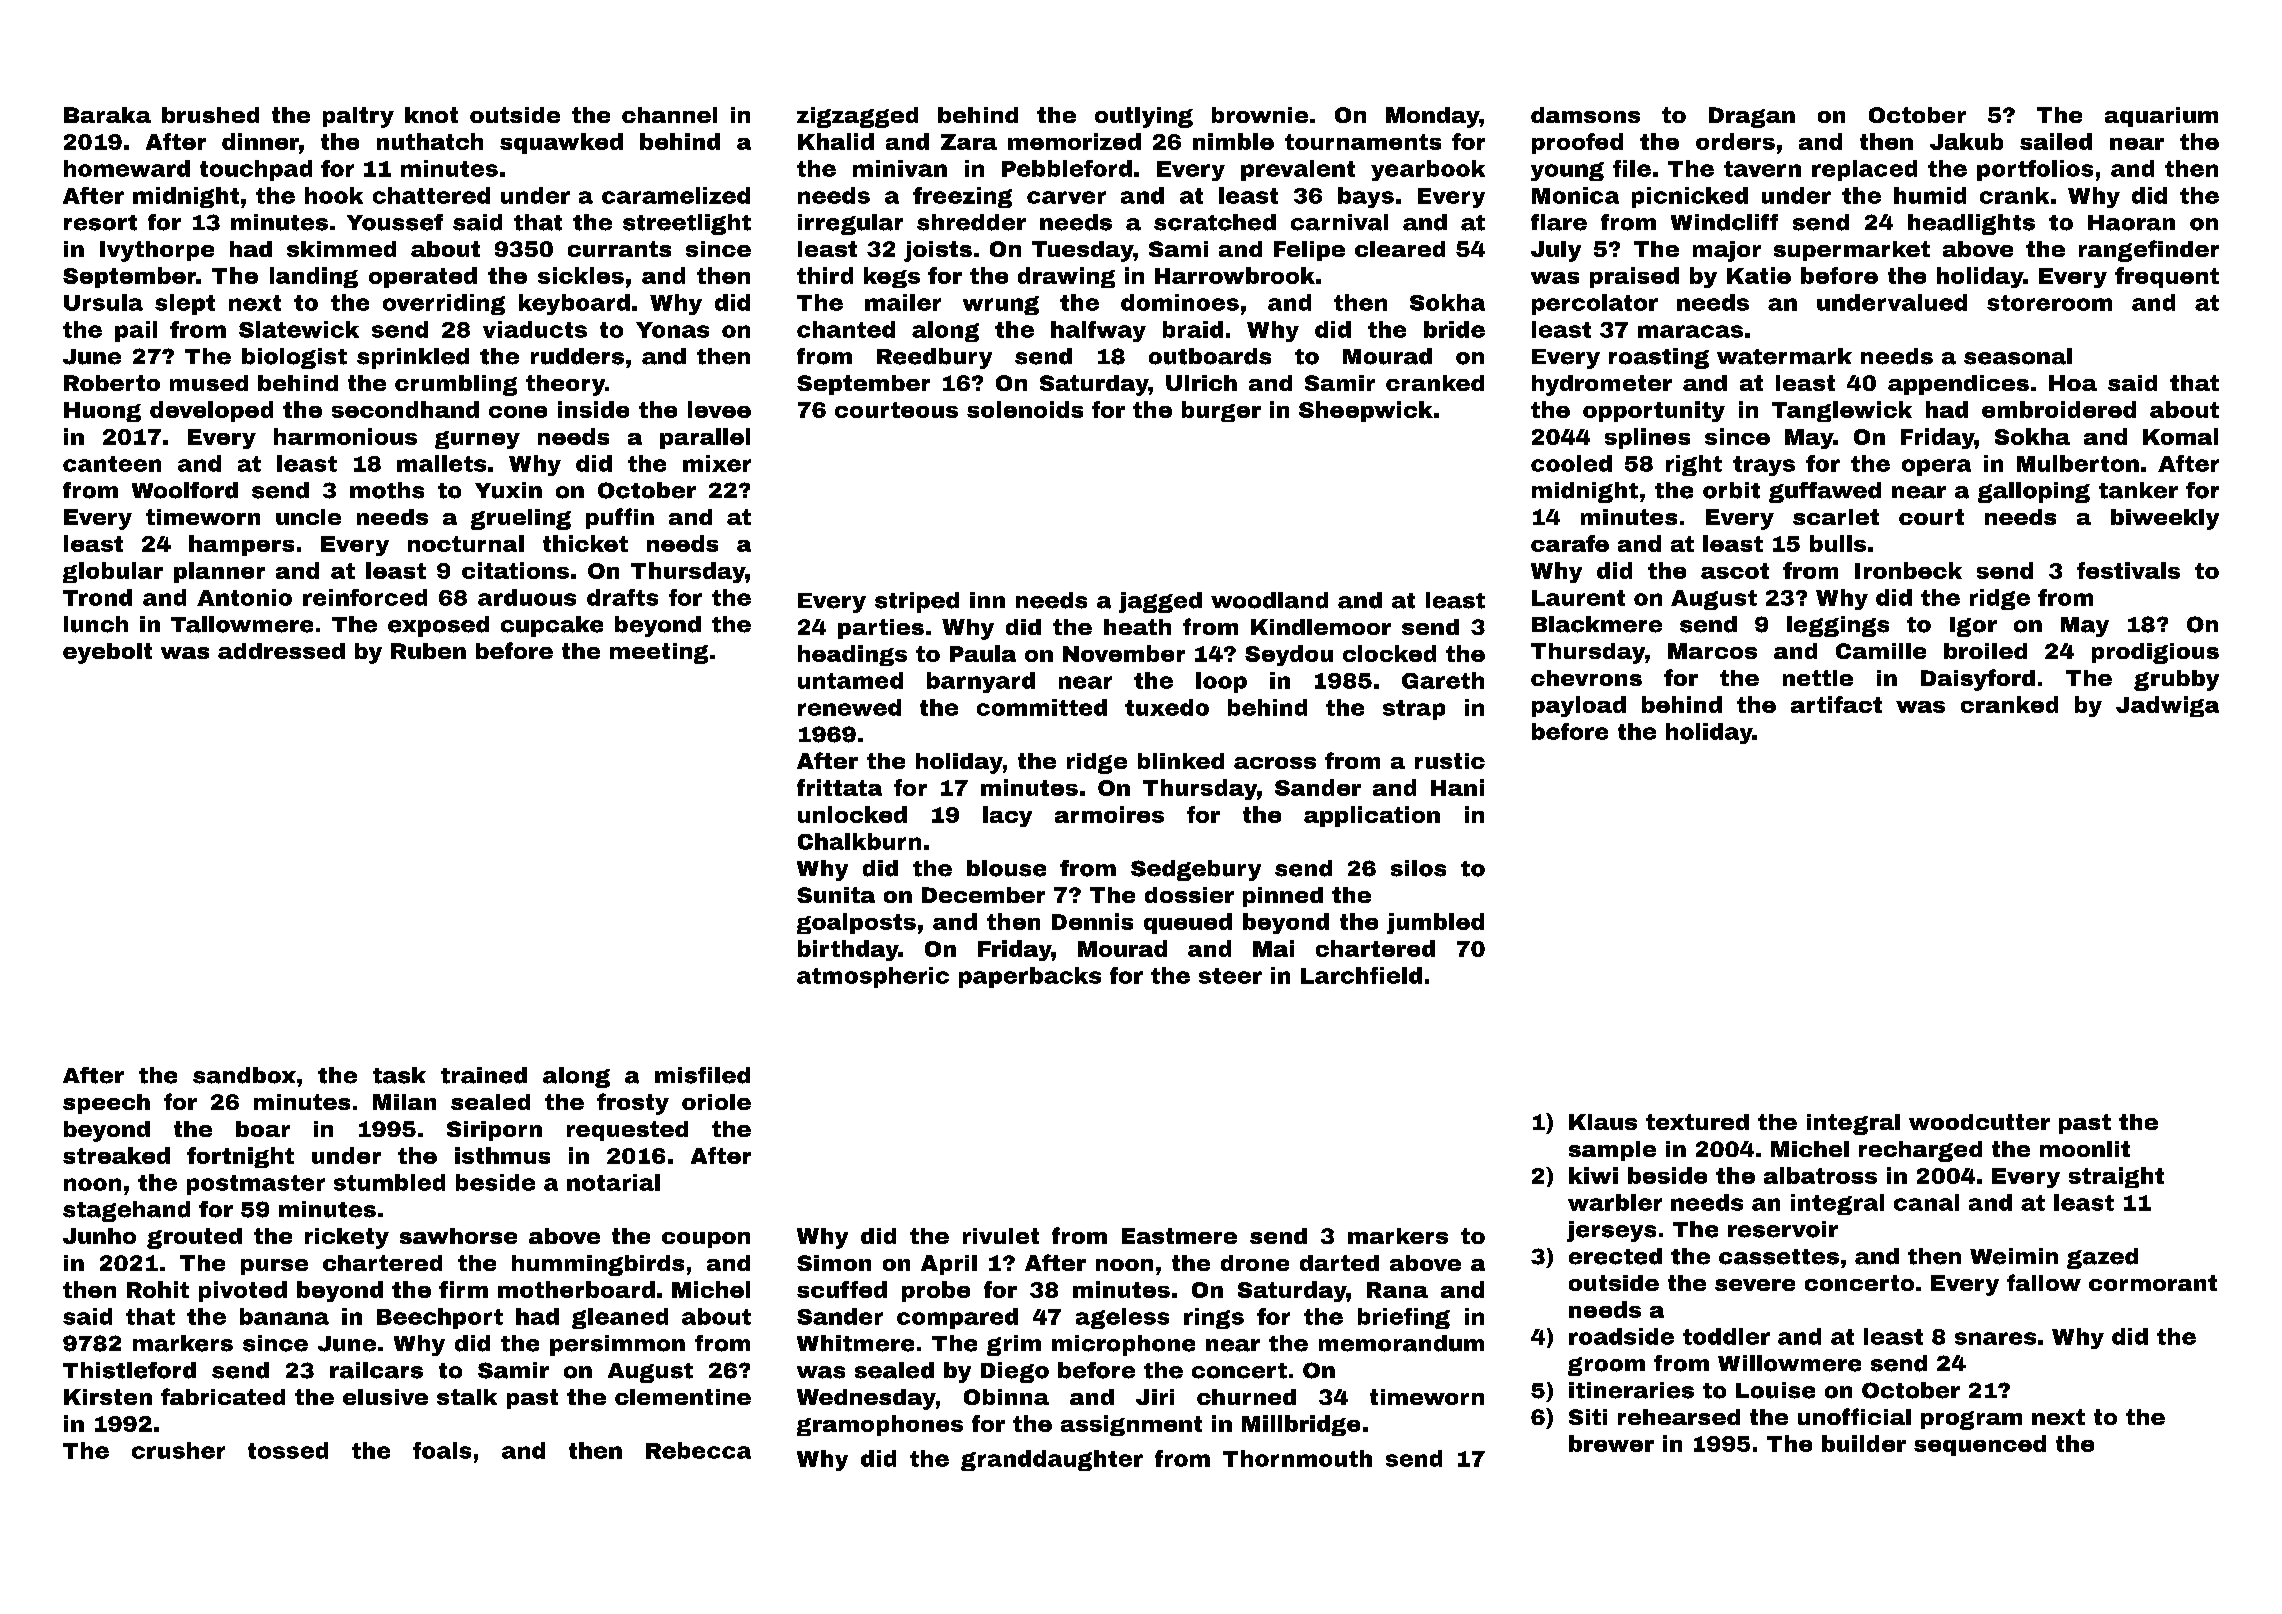 The width and height of the screenshot is (2282, 1614). Describe the element at coordinates (178, 1450) in the screenshot. I see `crusher` at that location.
